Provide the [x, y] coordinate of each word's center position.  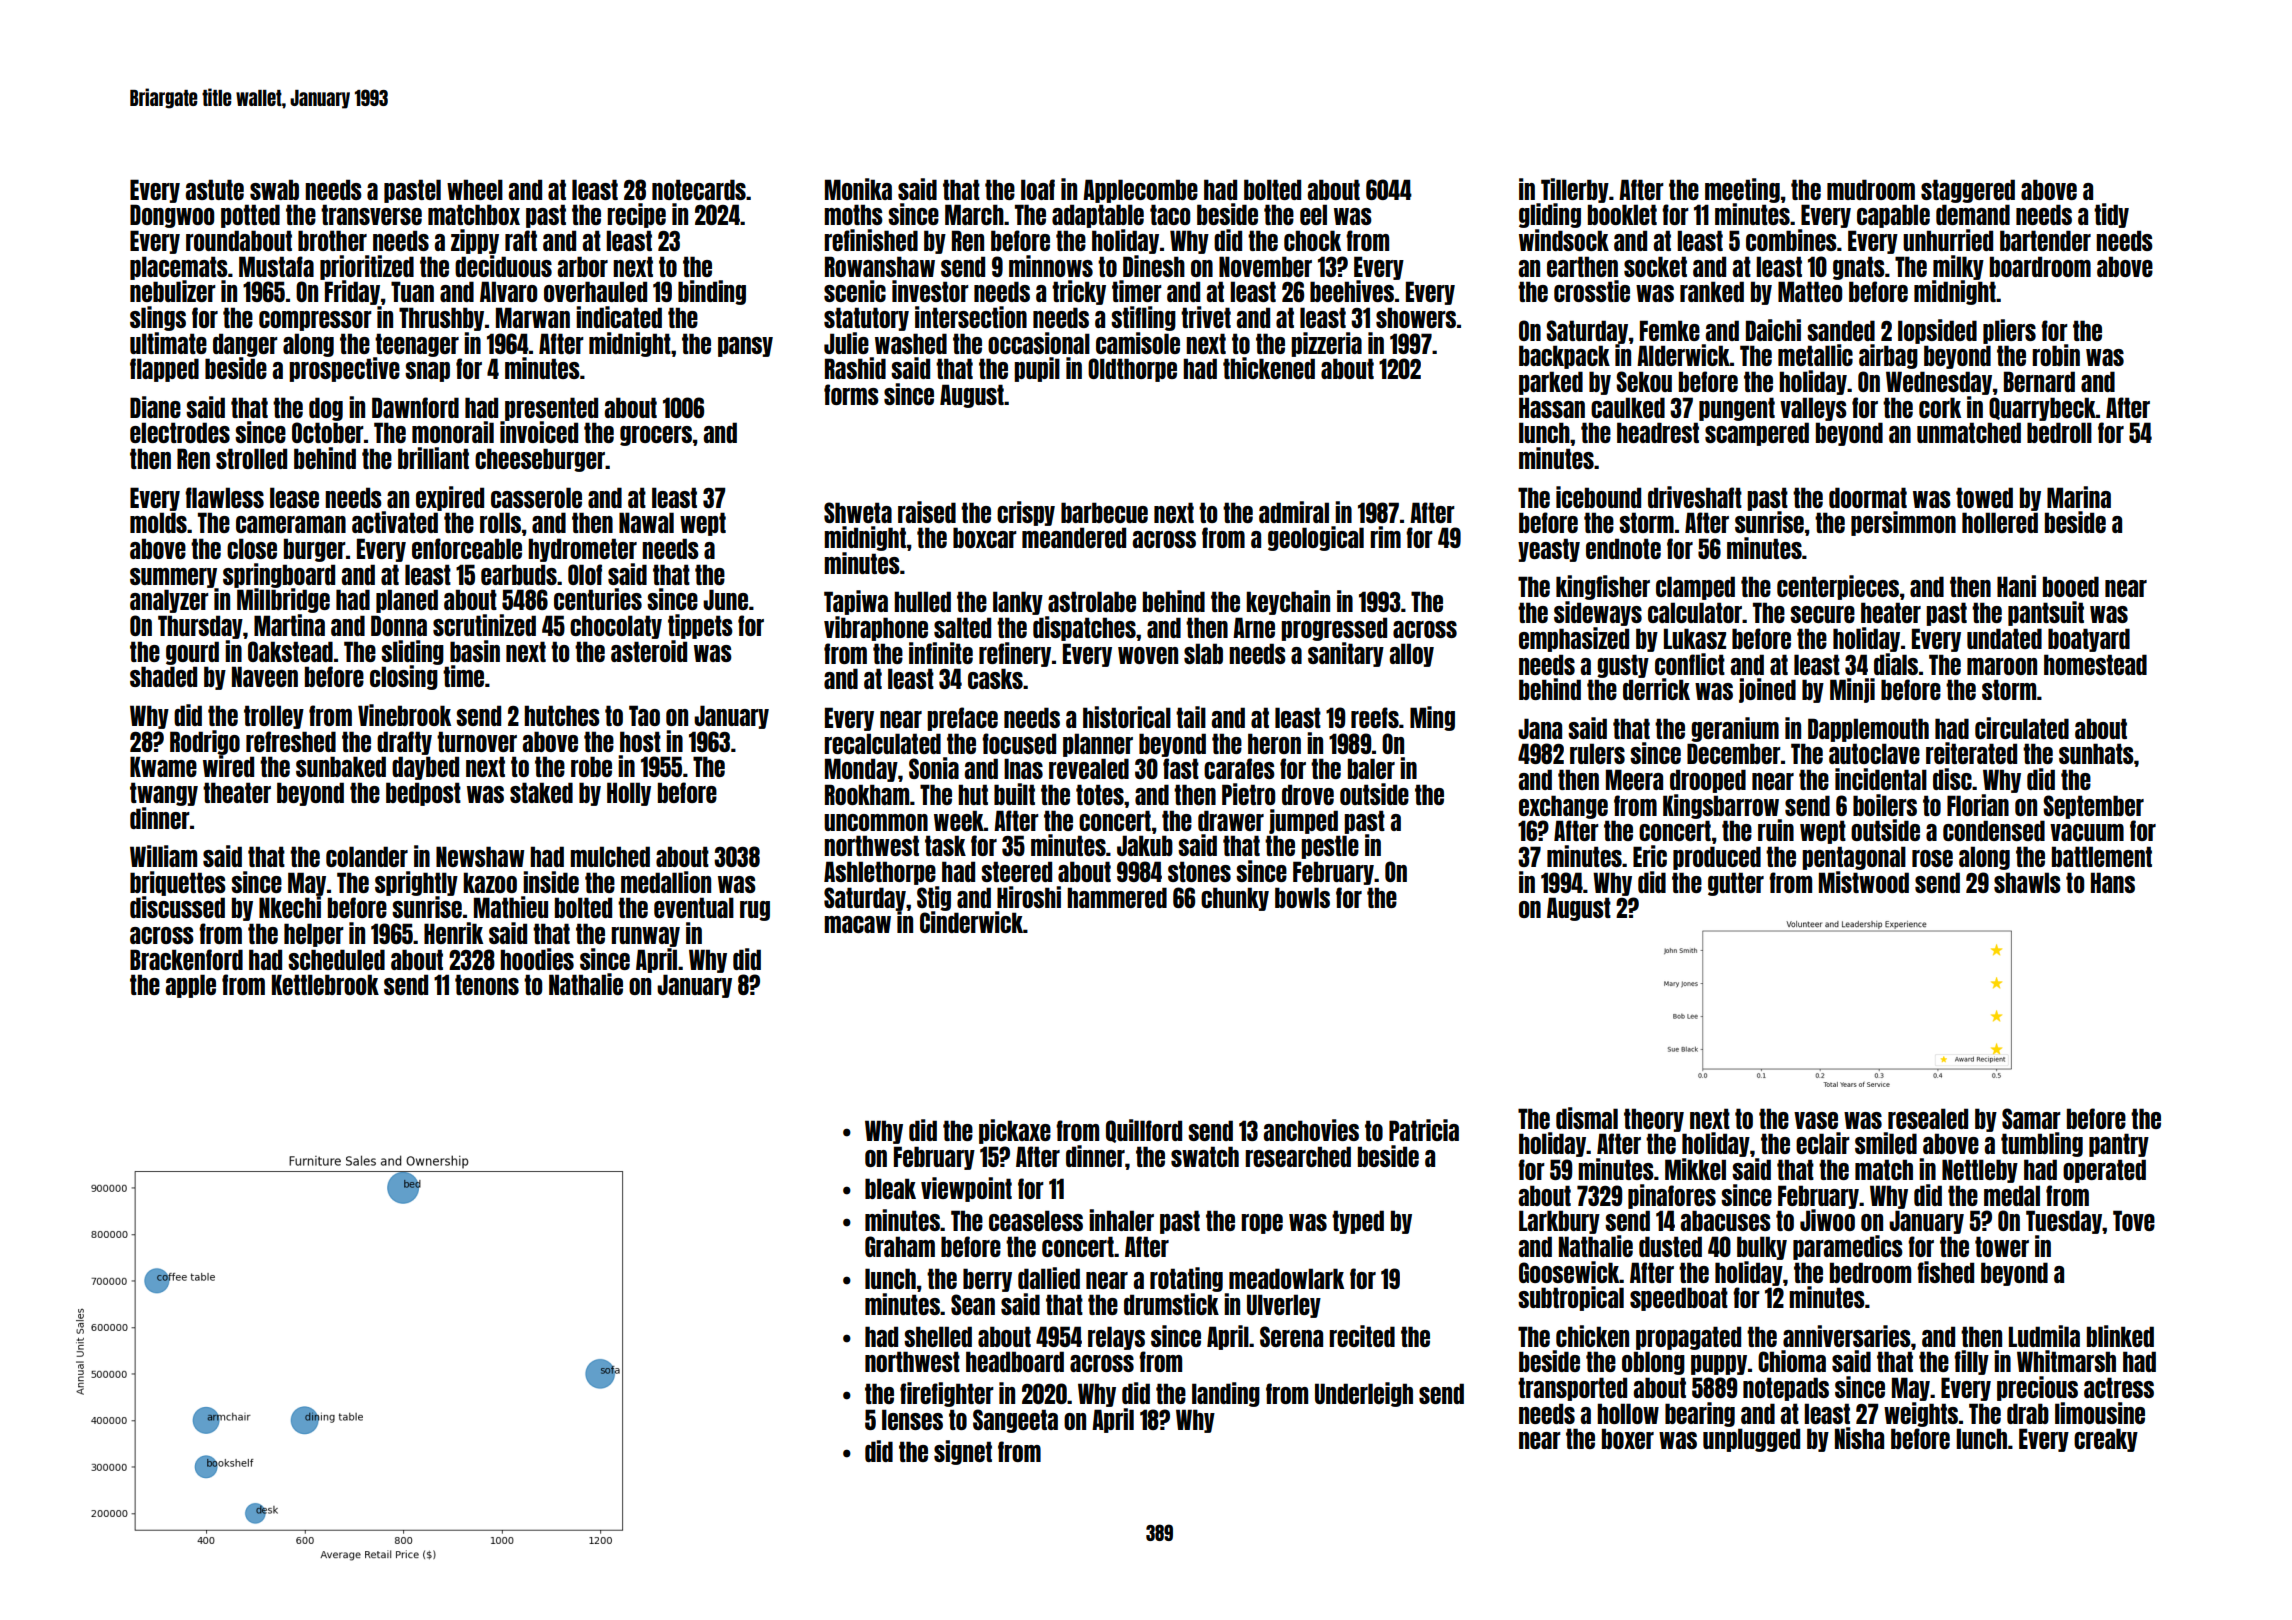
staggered [1968, 191]
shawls [2027, 882]
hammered [1117, 897]
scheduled [336, 959]
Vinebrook [404, 715]
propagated [1688, 1338]
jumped [1303, 821]
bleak [890, 1188]
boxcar [985, 537]
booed [2071, 586]
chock [1312, 240]
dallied [1049, 1278]
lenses [912, 1419]
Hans [2113, 882]
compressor [315, 321]
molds [158, 522]
